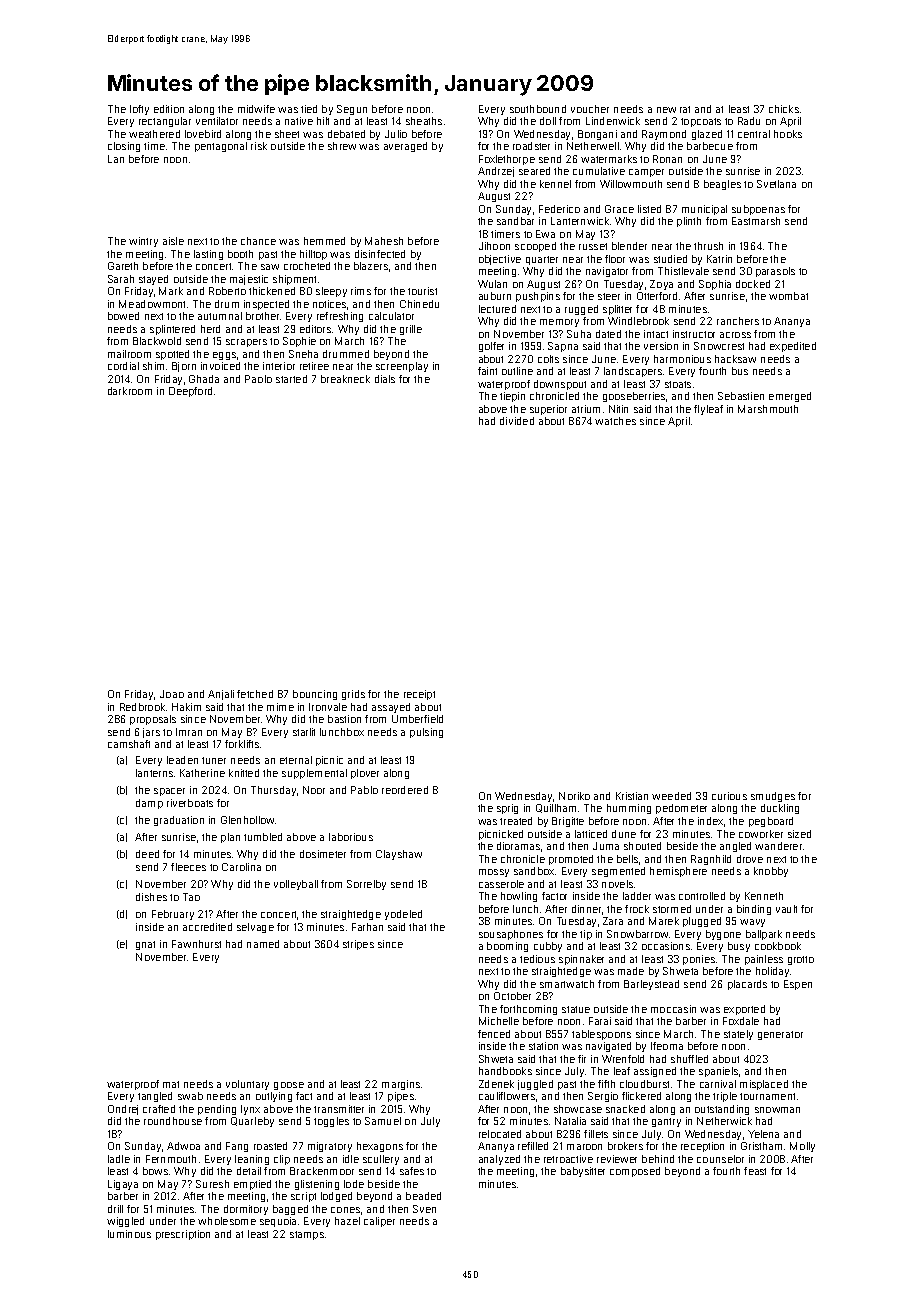  Describe the element at coordinates (568, 1159) in the screenshot. I see `retroactive` at that location.
